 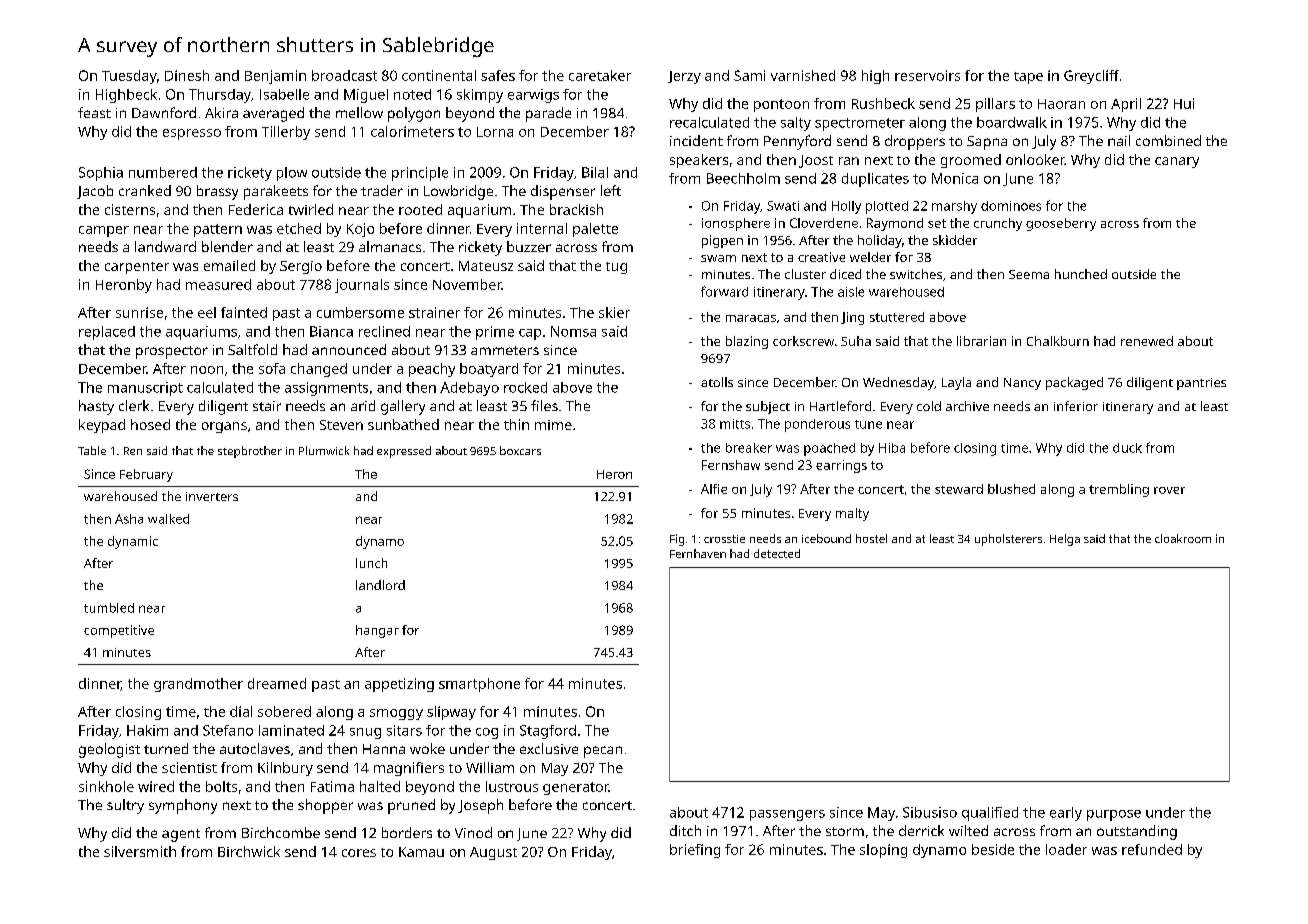 What do you see at coordinates (735, 424) in the screenshot?
I see `mitts` at bounding box center [735, 424].
